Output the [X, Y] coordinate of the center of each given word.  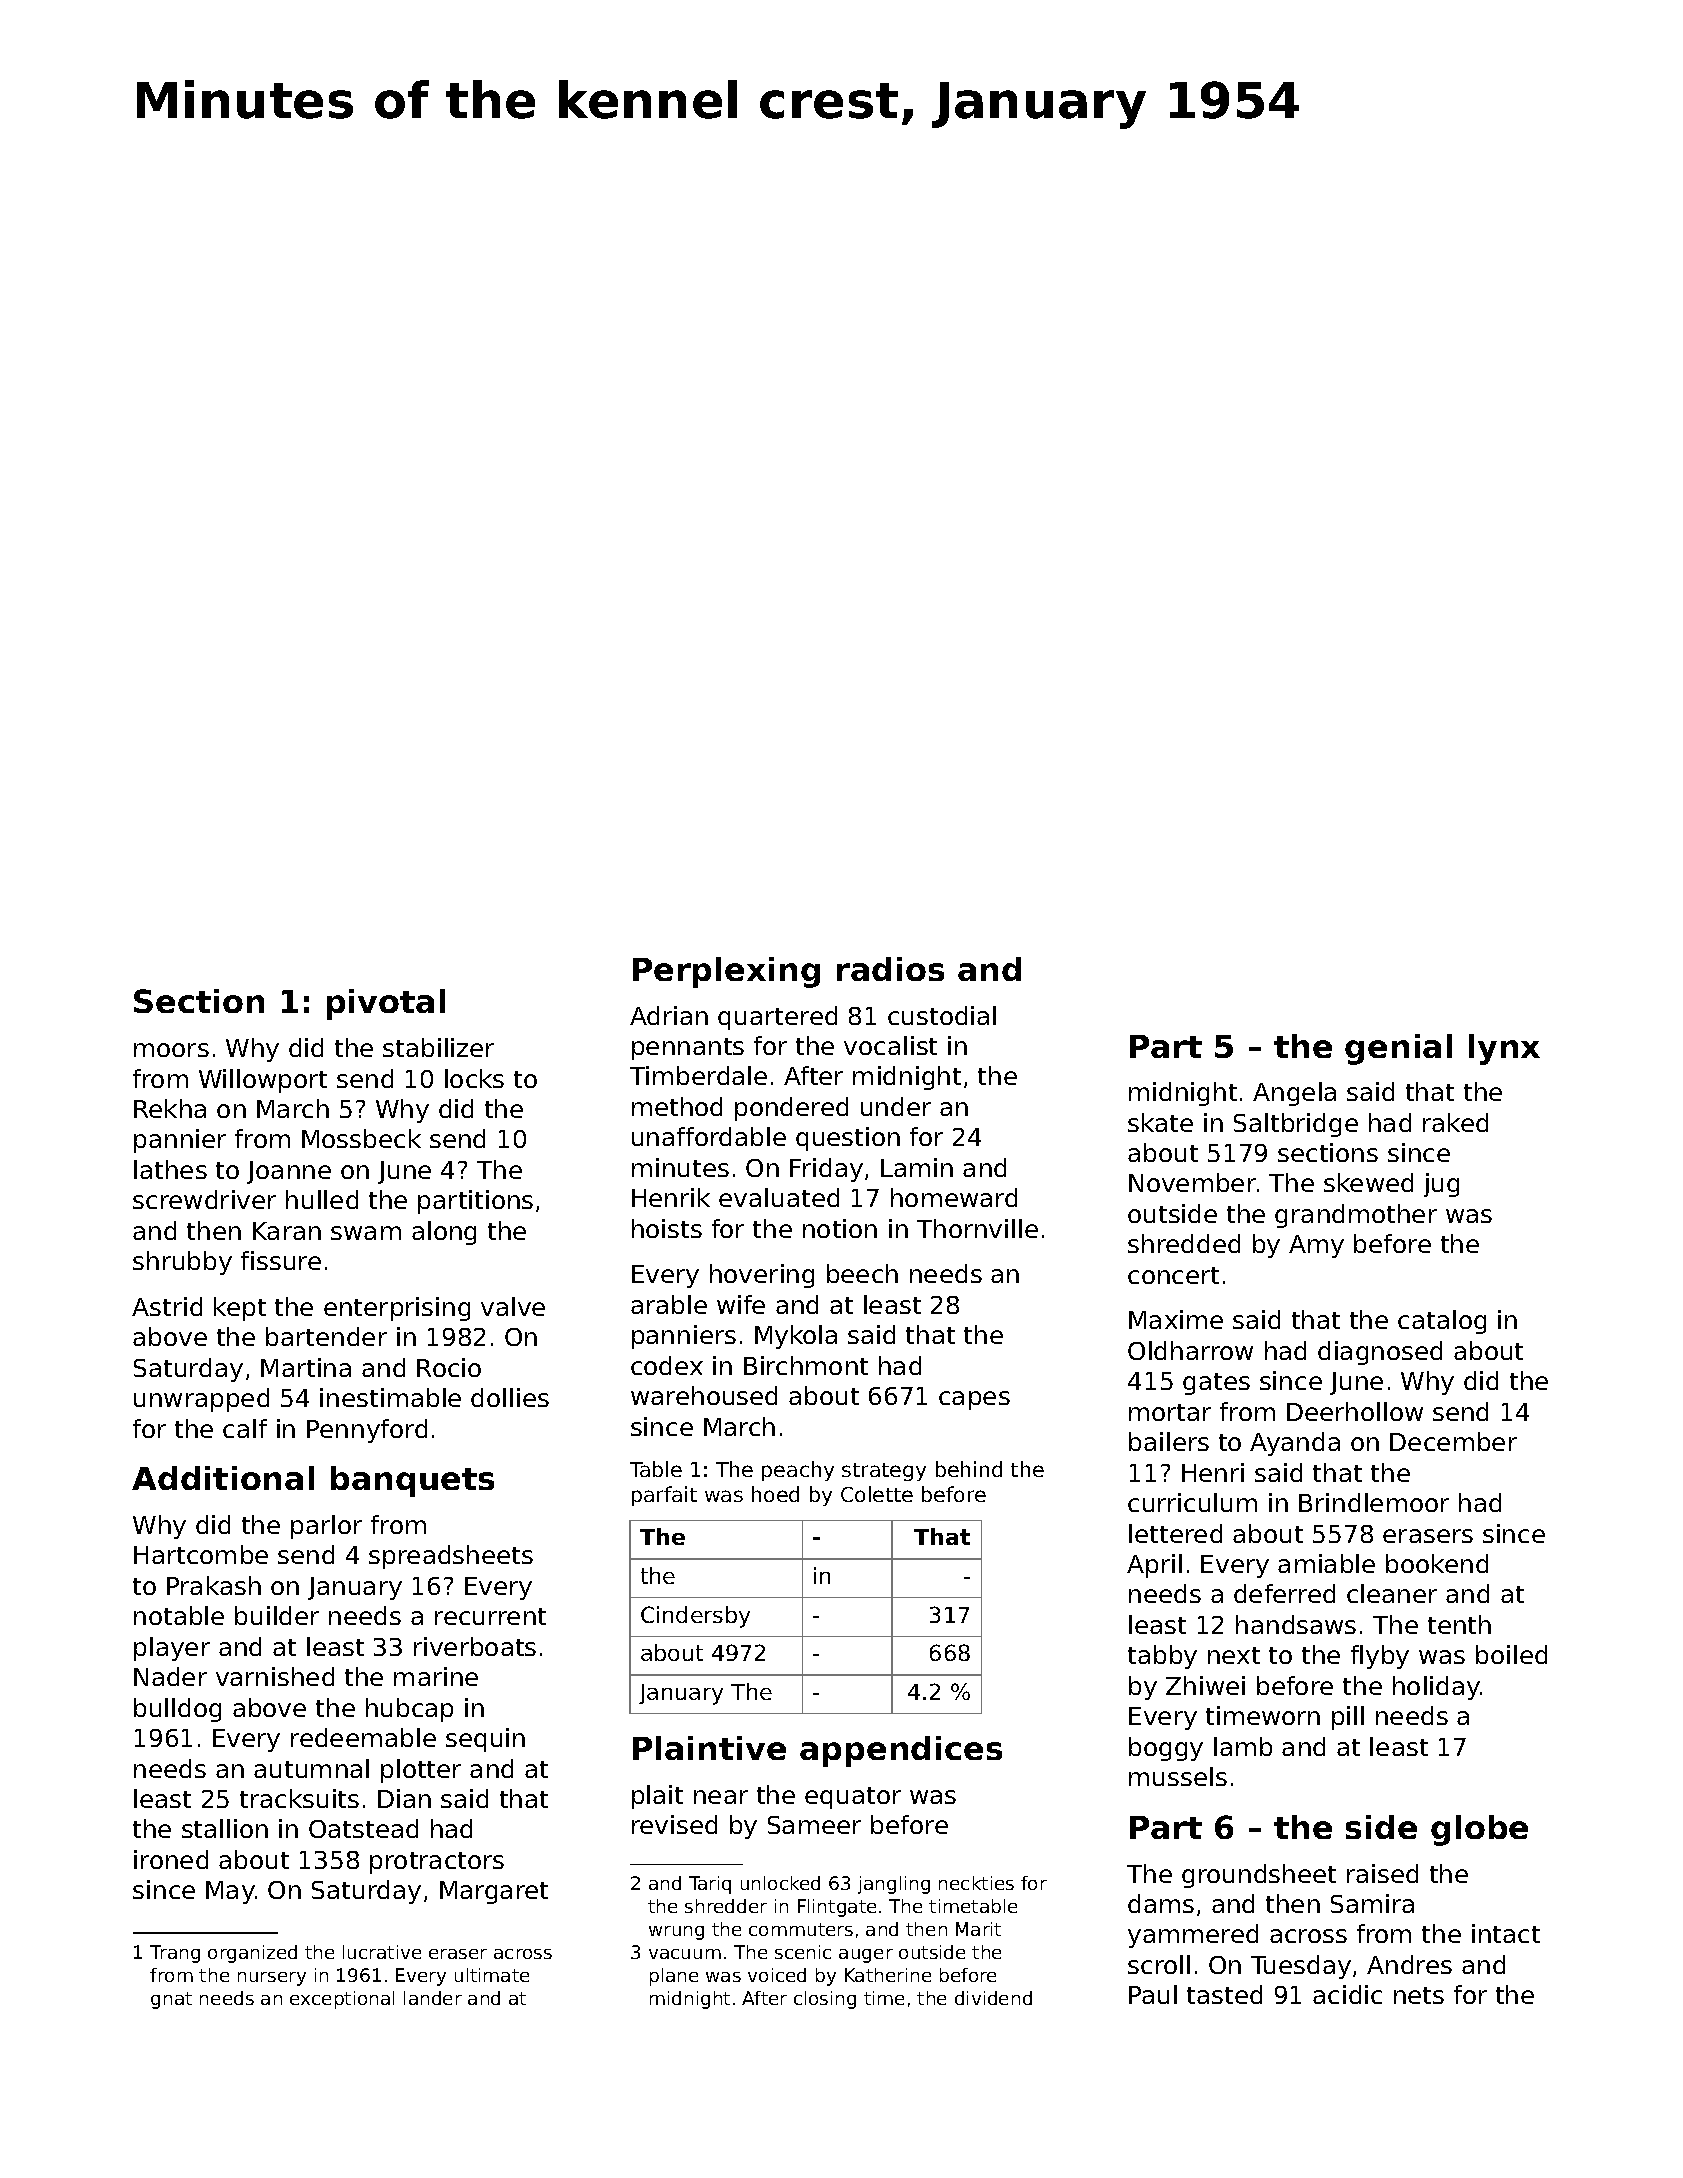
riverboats [475, 1646]
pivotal [386, 1004]
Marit [978, 1929]
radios [890, 969]
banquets [412, 1481]
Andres [1409, 1964]
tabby [1162, 1657]
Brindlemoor [1374, 1502]
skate [1160, 1122]
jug [1441, 1185]
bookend [1437, 1563]
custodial [942, 1015]
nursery [272, 1979]
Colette [877, 1494]
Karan [287, 1231]
